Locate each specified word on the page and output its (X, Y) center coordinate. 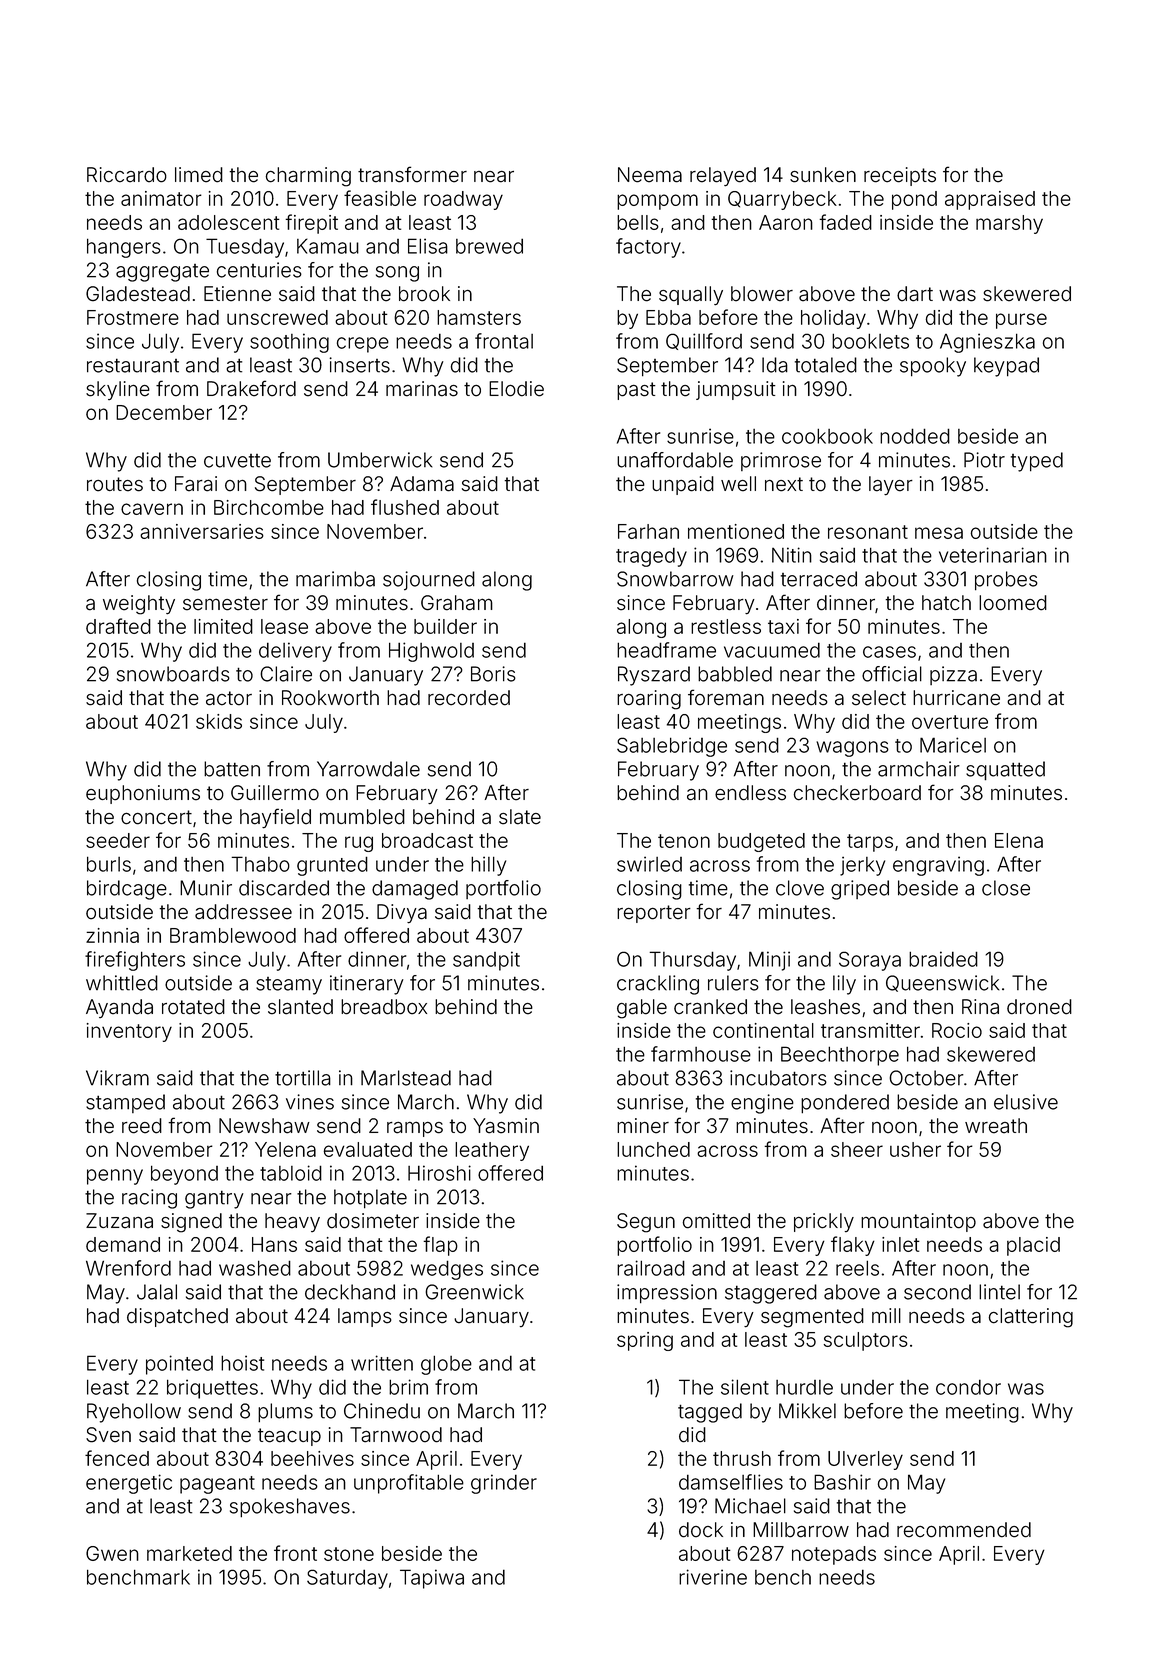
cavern (152, 509)
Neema (650, 175)
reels (857, 1268)
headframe (666, 650)
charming (308, 177)
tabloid (291, 1173)
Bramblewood (233, 935)
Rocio (957, 1030)
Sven (108, 1435)
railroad (651, 1268)
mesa (939, 533)
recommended (964, 1530)
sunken (823, 175)
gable (642, 1009)
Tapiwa (432, 1579)
